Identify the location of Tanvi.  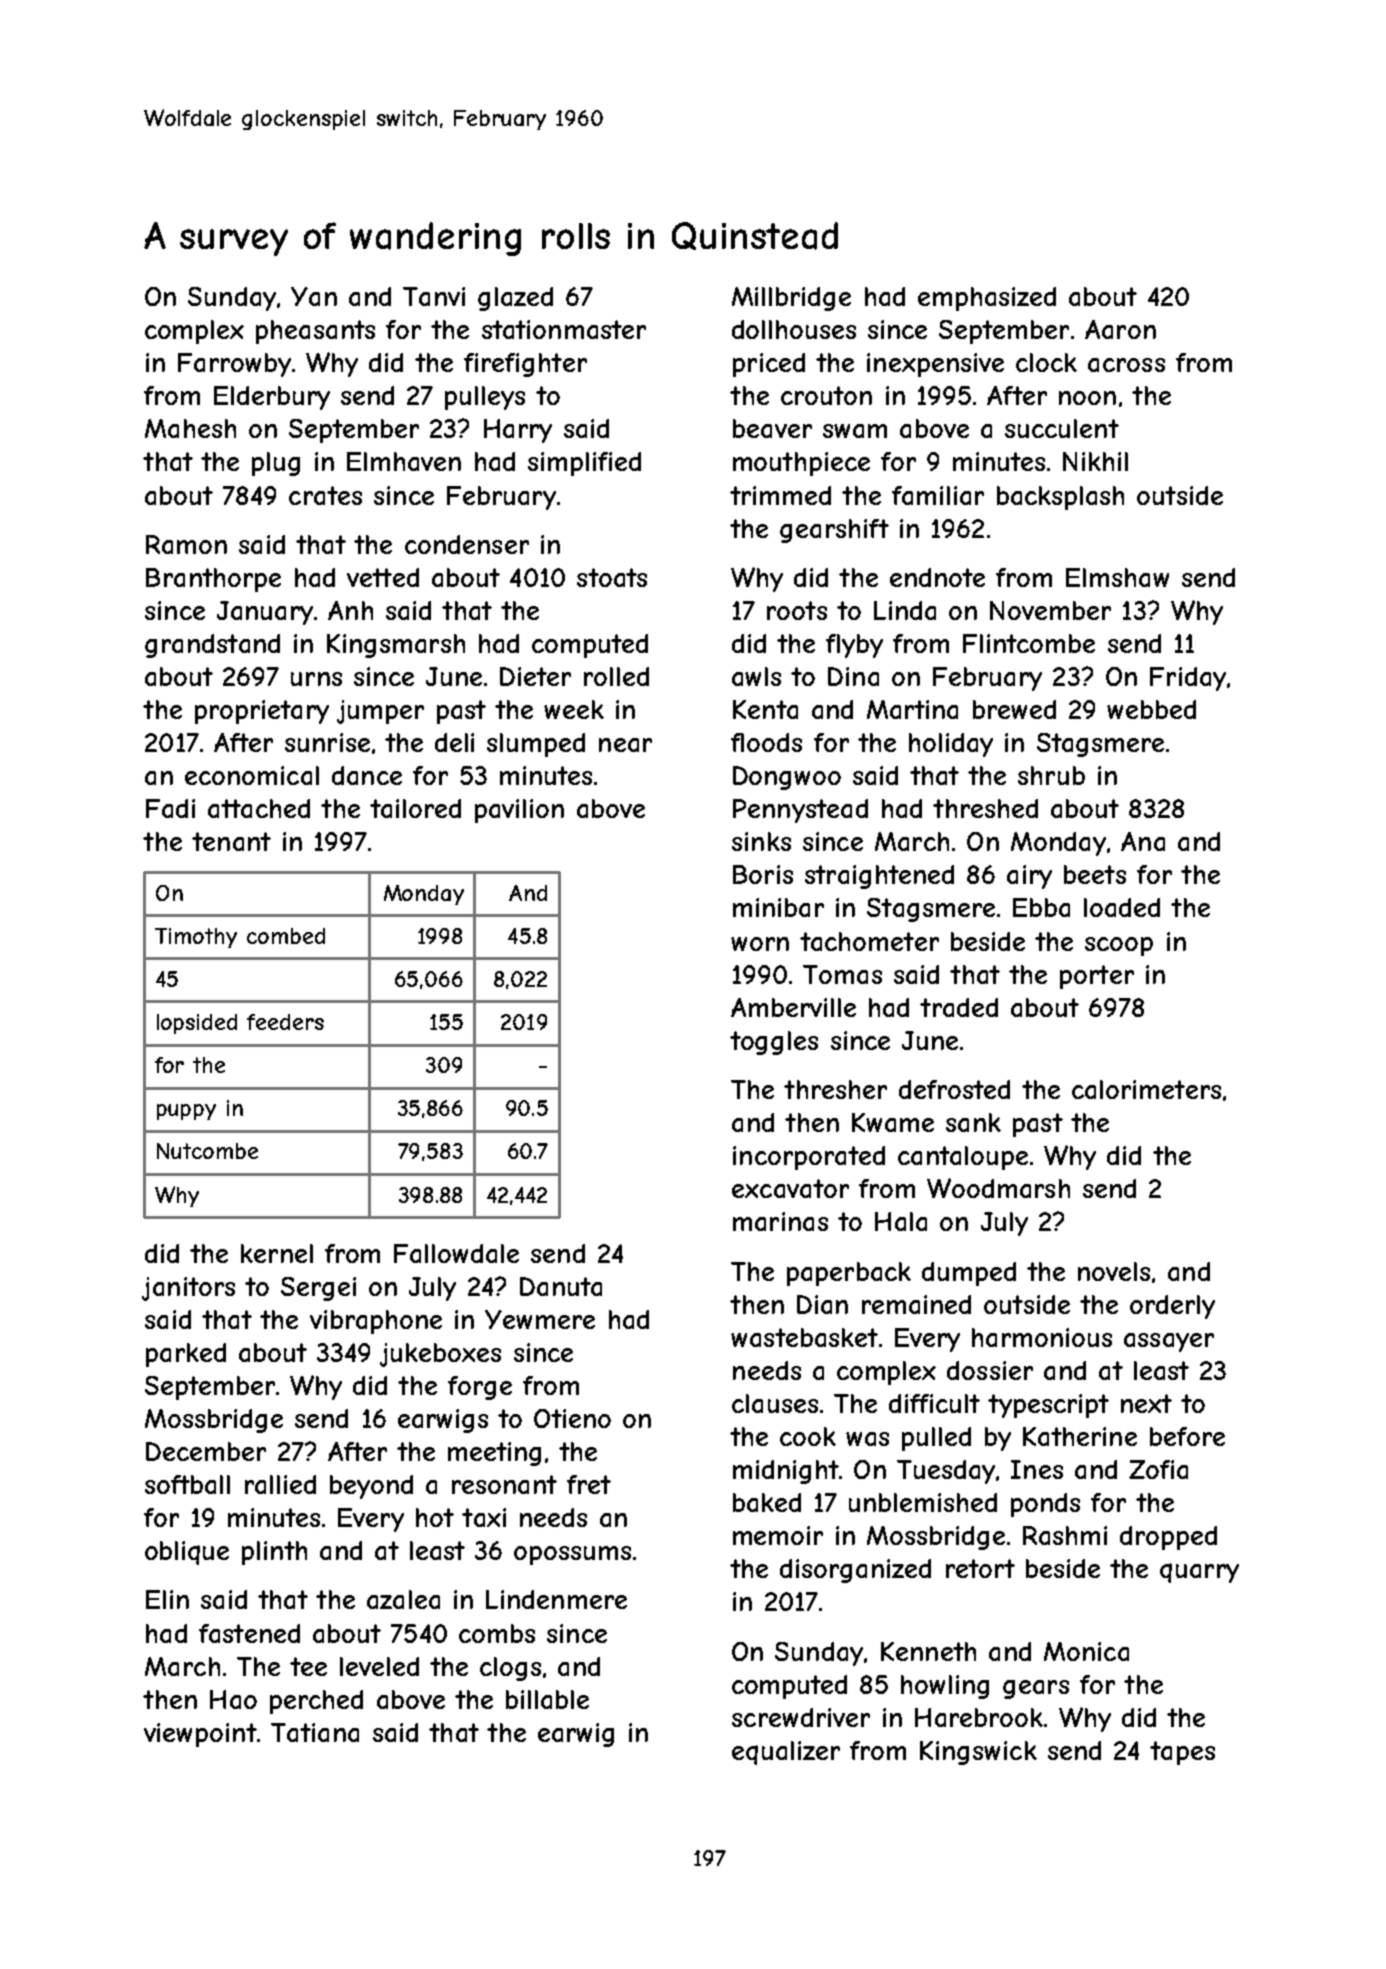
(434, 296).
